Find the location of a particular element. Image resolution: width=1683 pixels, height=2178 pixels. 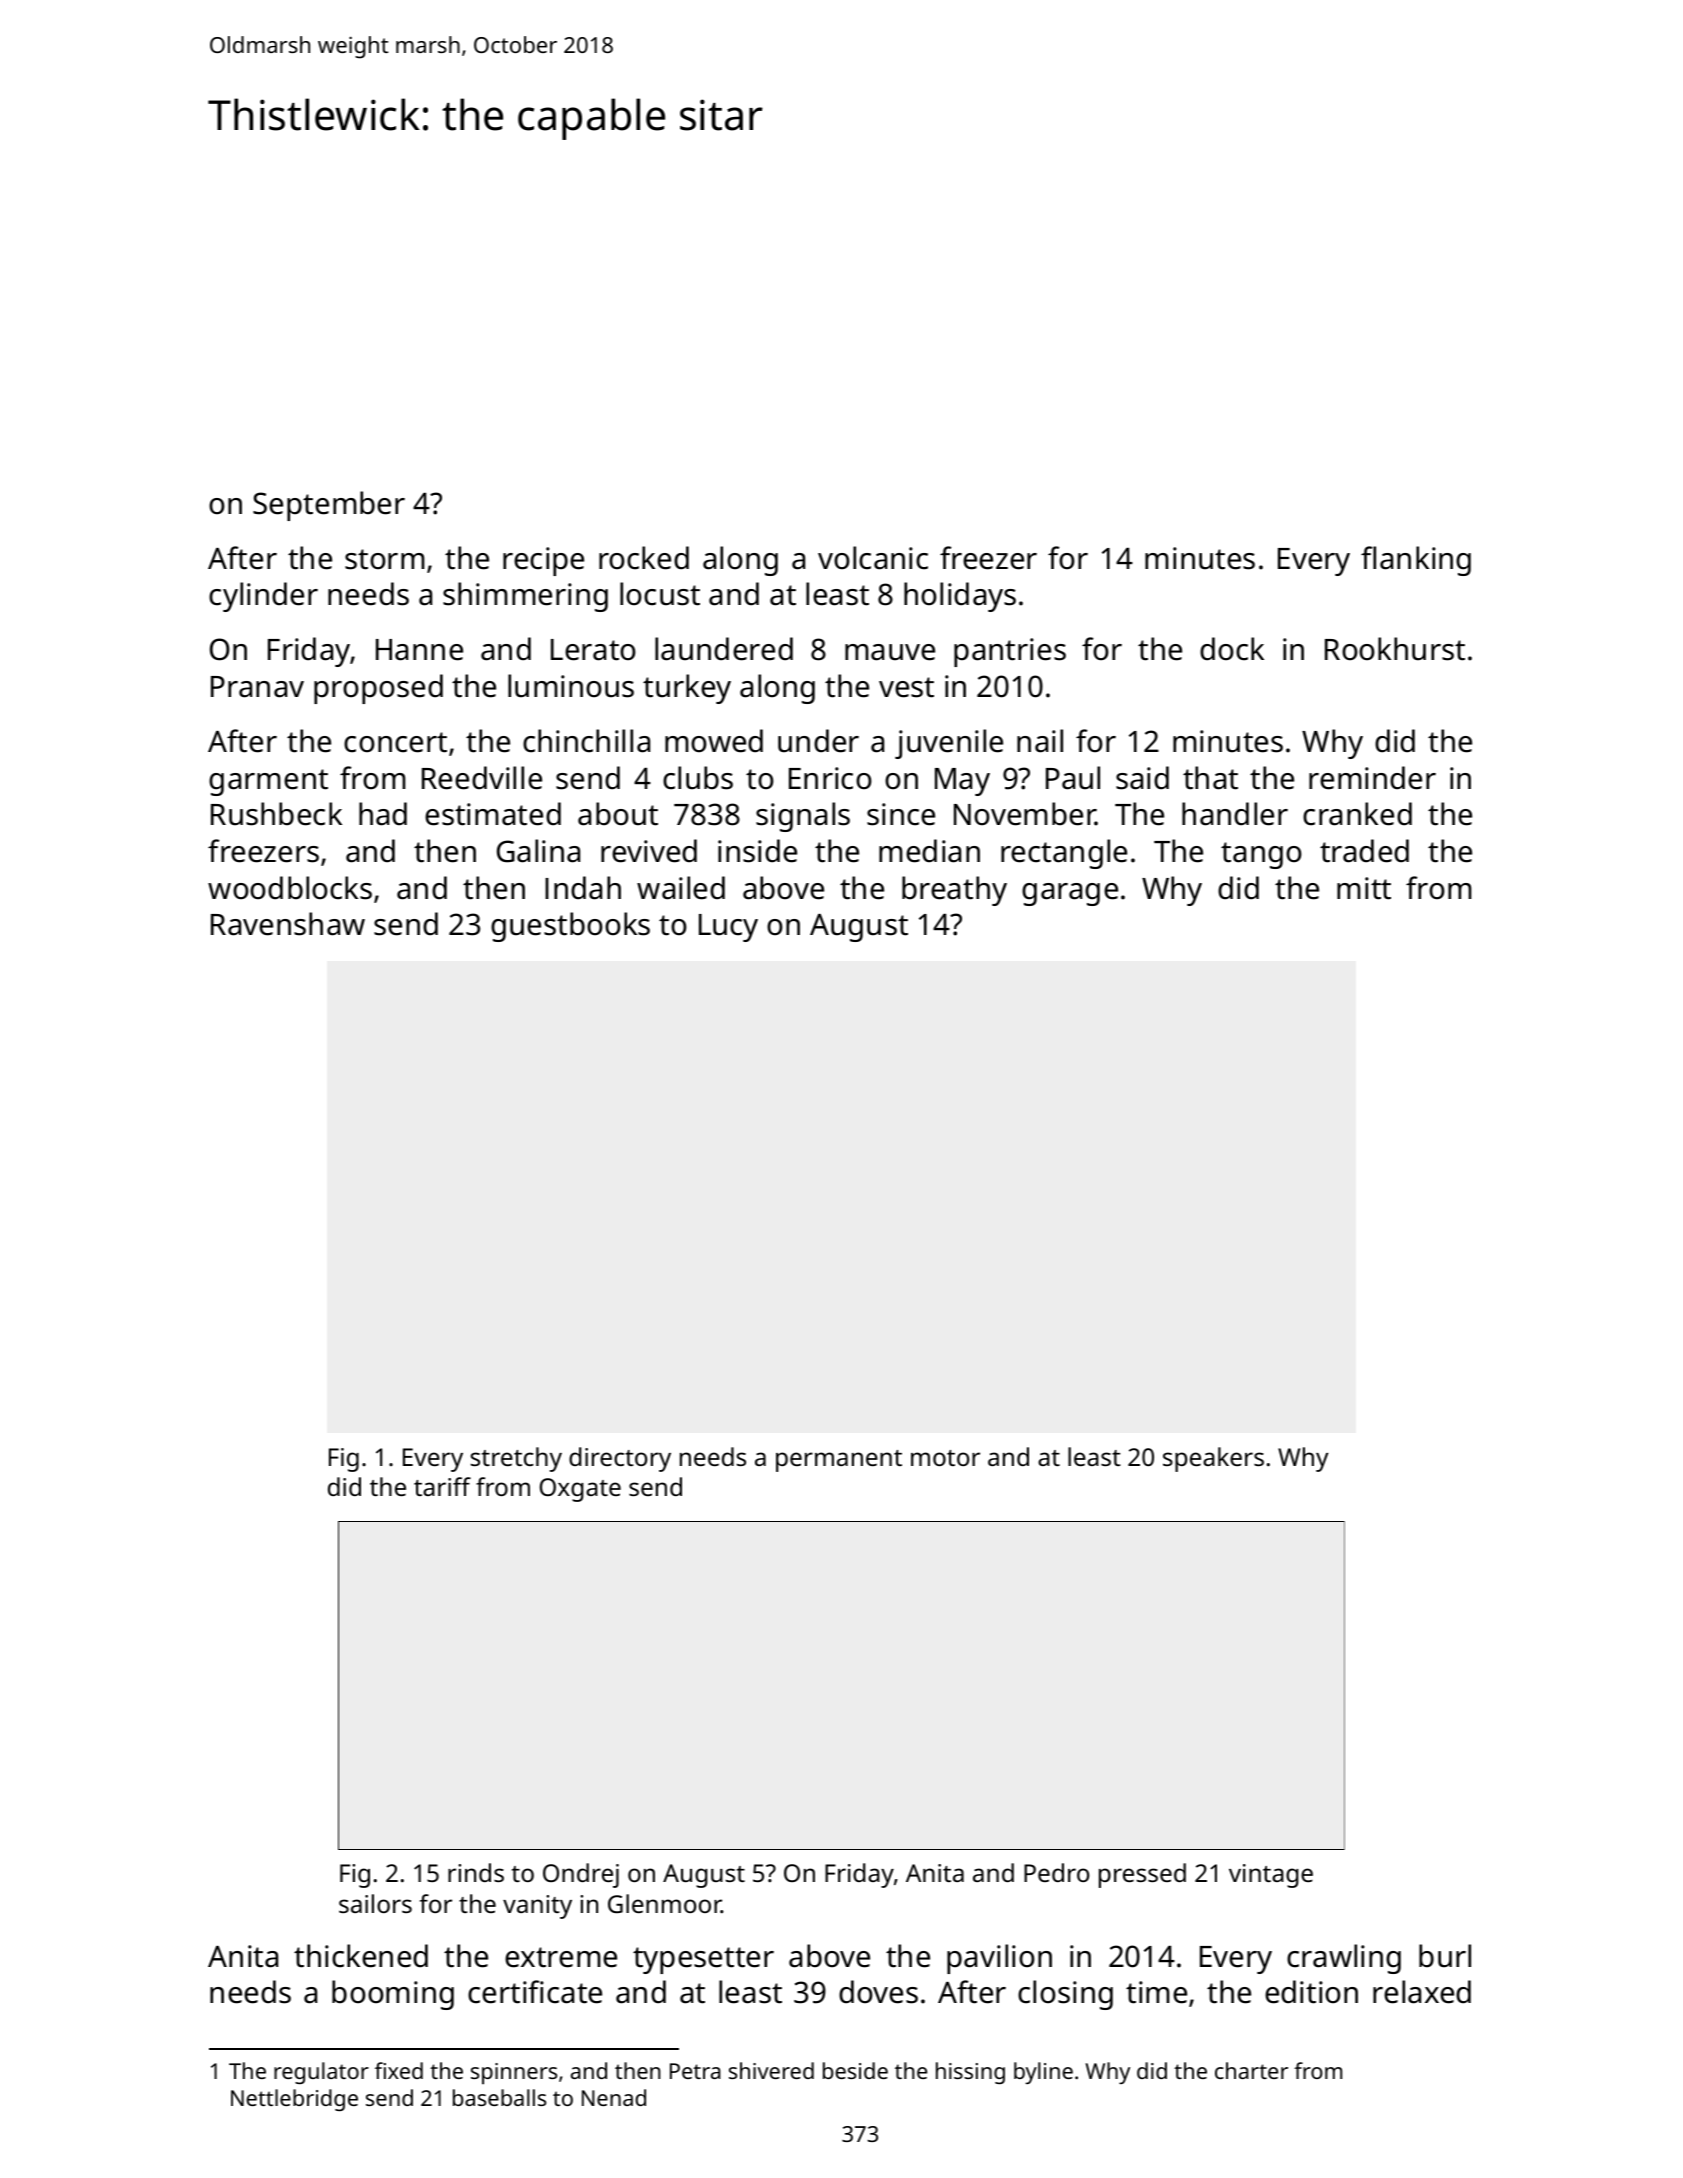

Nenad is located at coordinates (614, 2097).
